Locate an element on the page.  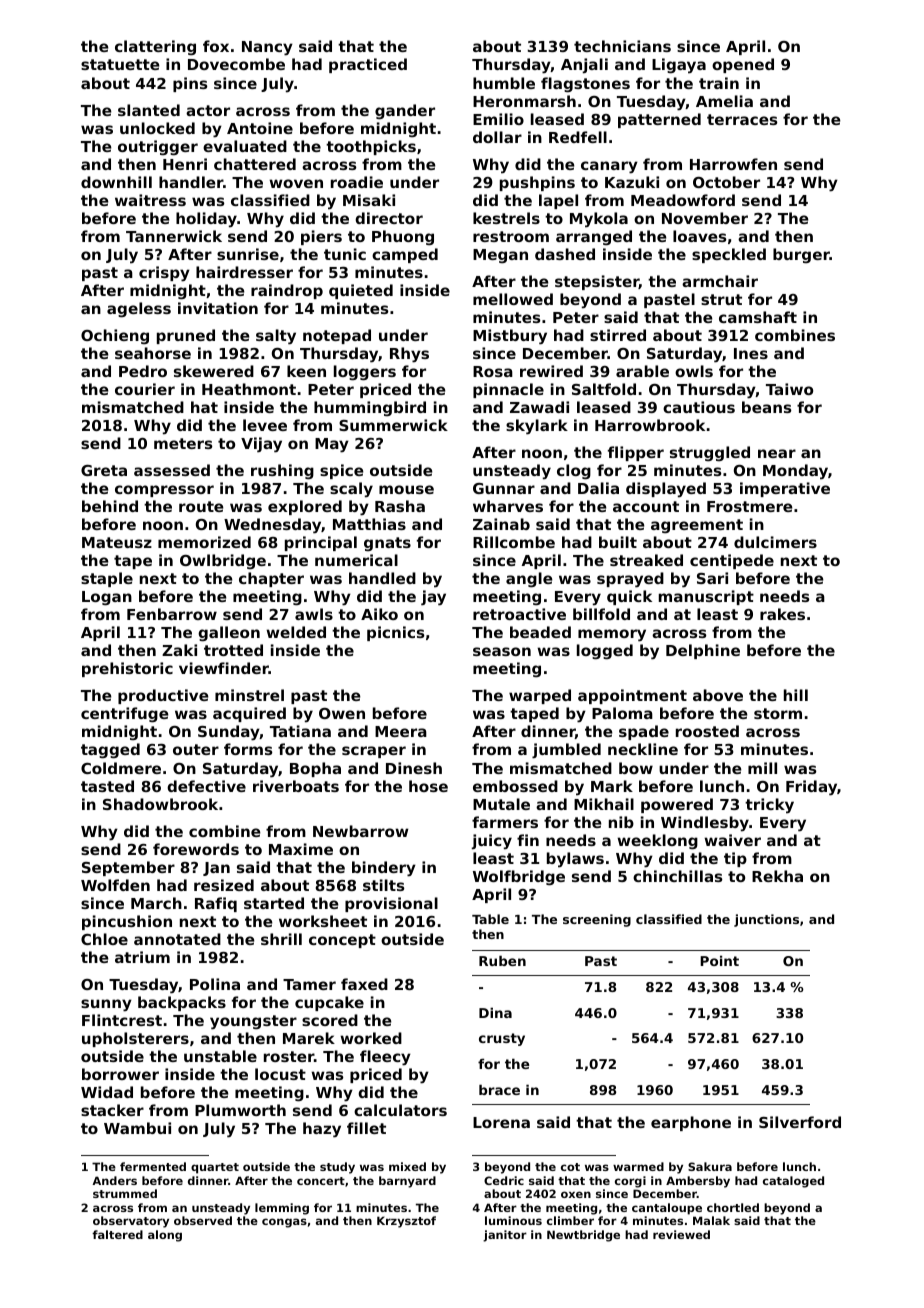
outrigger is located at coordinates (158, 147).
